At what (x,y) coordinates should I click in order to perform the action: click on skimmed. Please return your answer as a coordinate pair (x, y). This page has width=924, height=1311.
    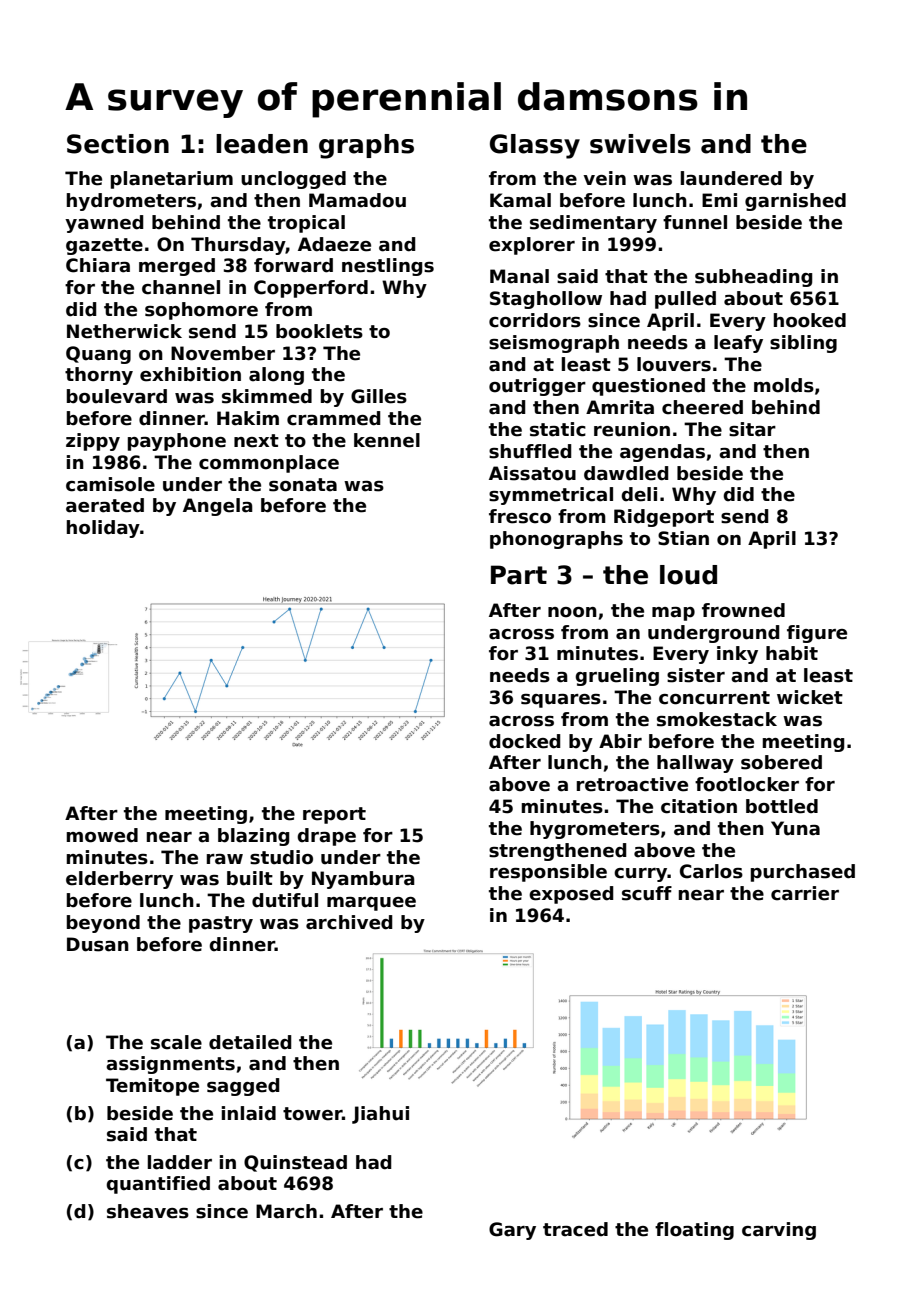
    Looking at the image, I should click on (267, 396).
